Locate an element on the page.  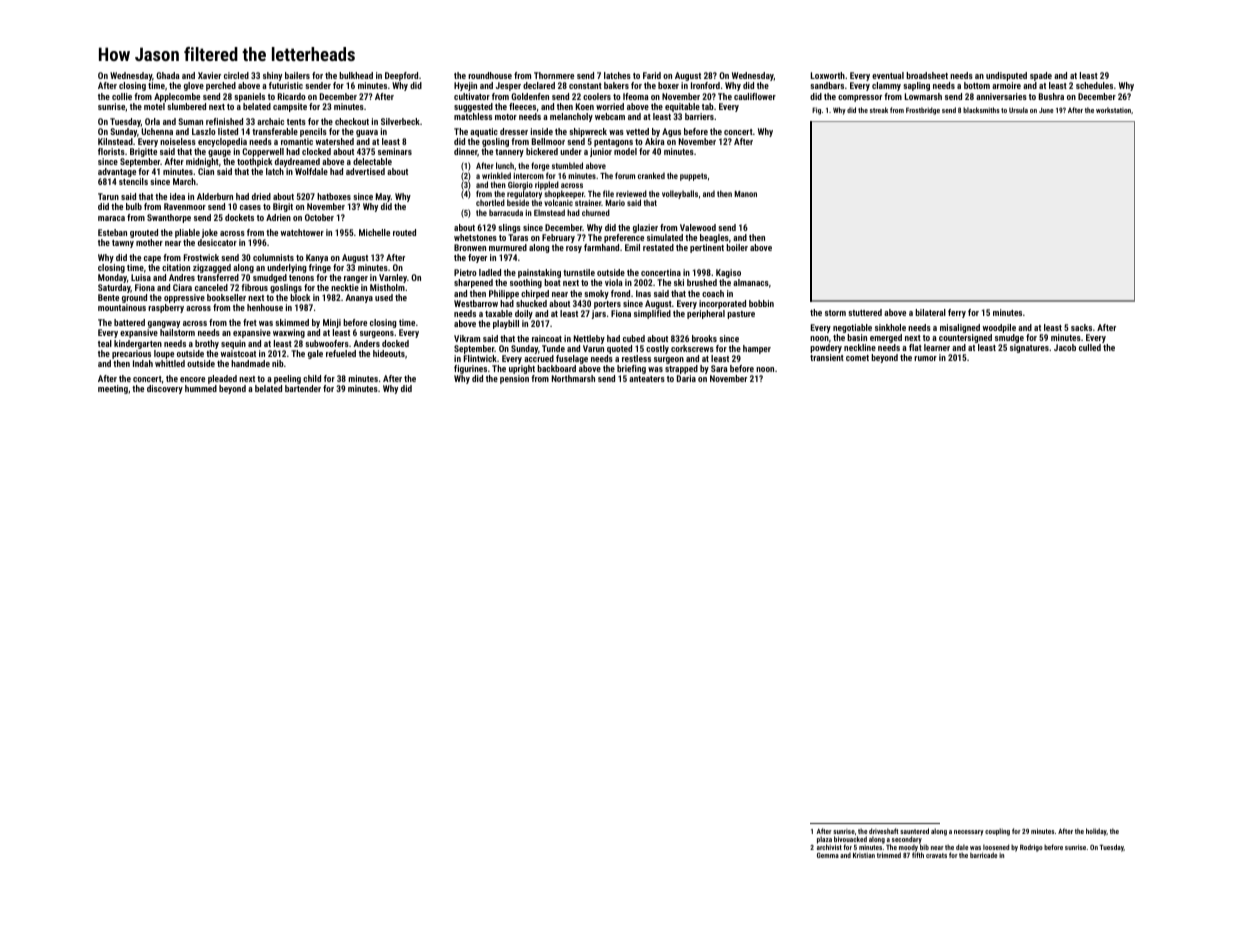
boxer is located at coordinates (668, 85).
